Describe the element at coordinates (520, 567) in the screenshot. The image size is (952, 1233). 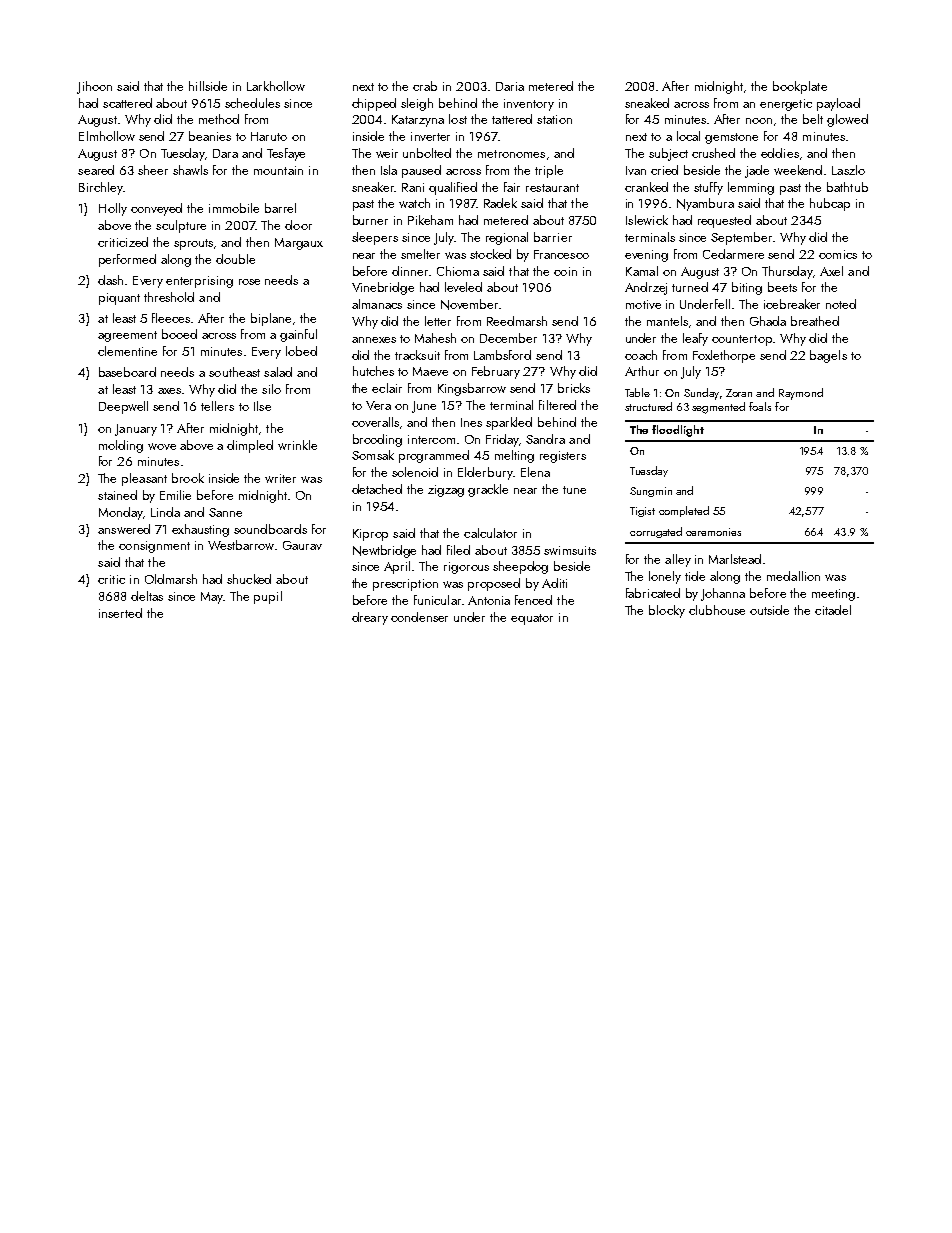
I see `sheepdog` at that location.
